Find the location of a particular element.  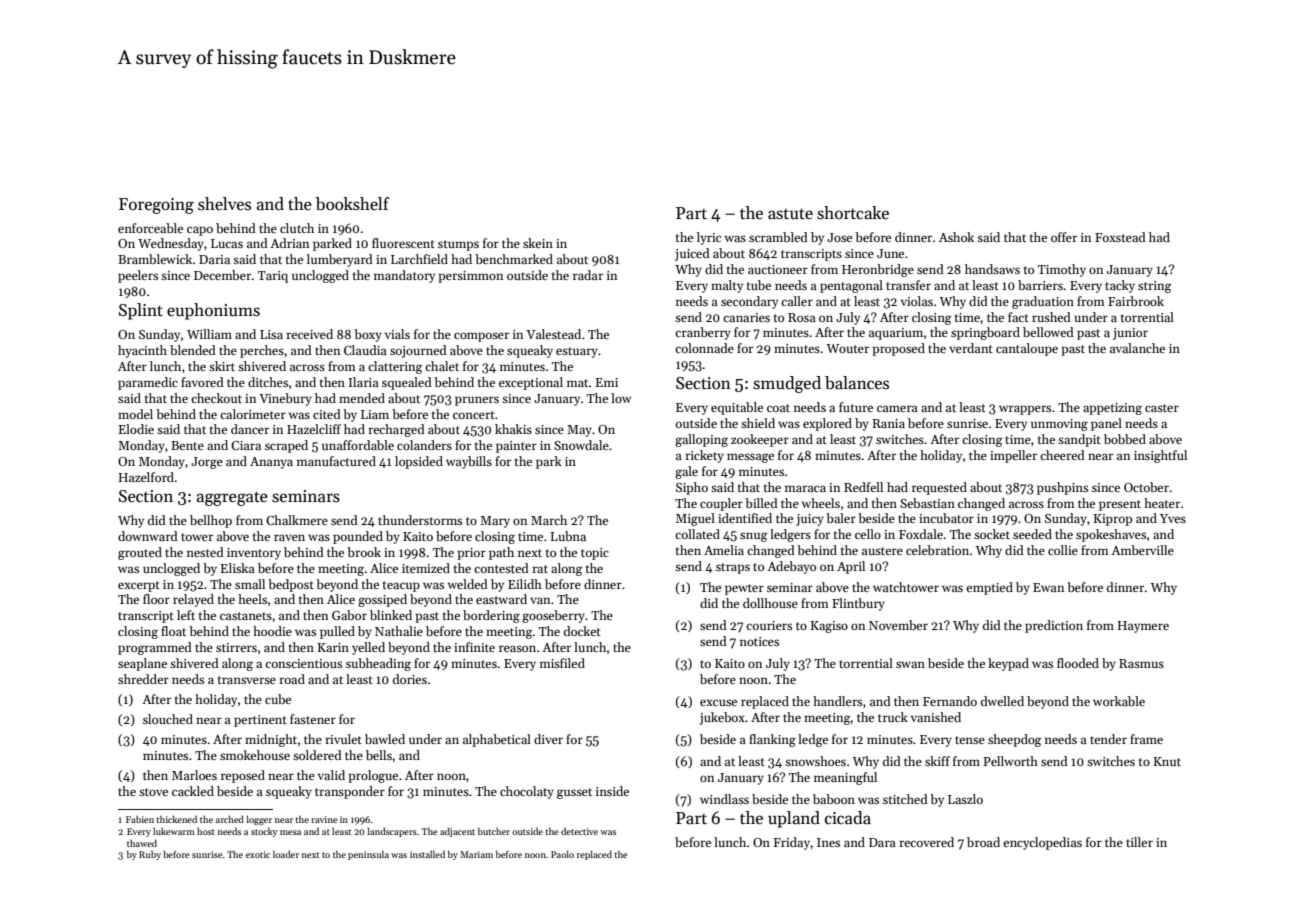

shortcake is located at coordinates (853, 213).
